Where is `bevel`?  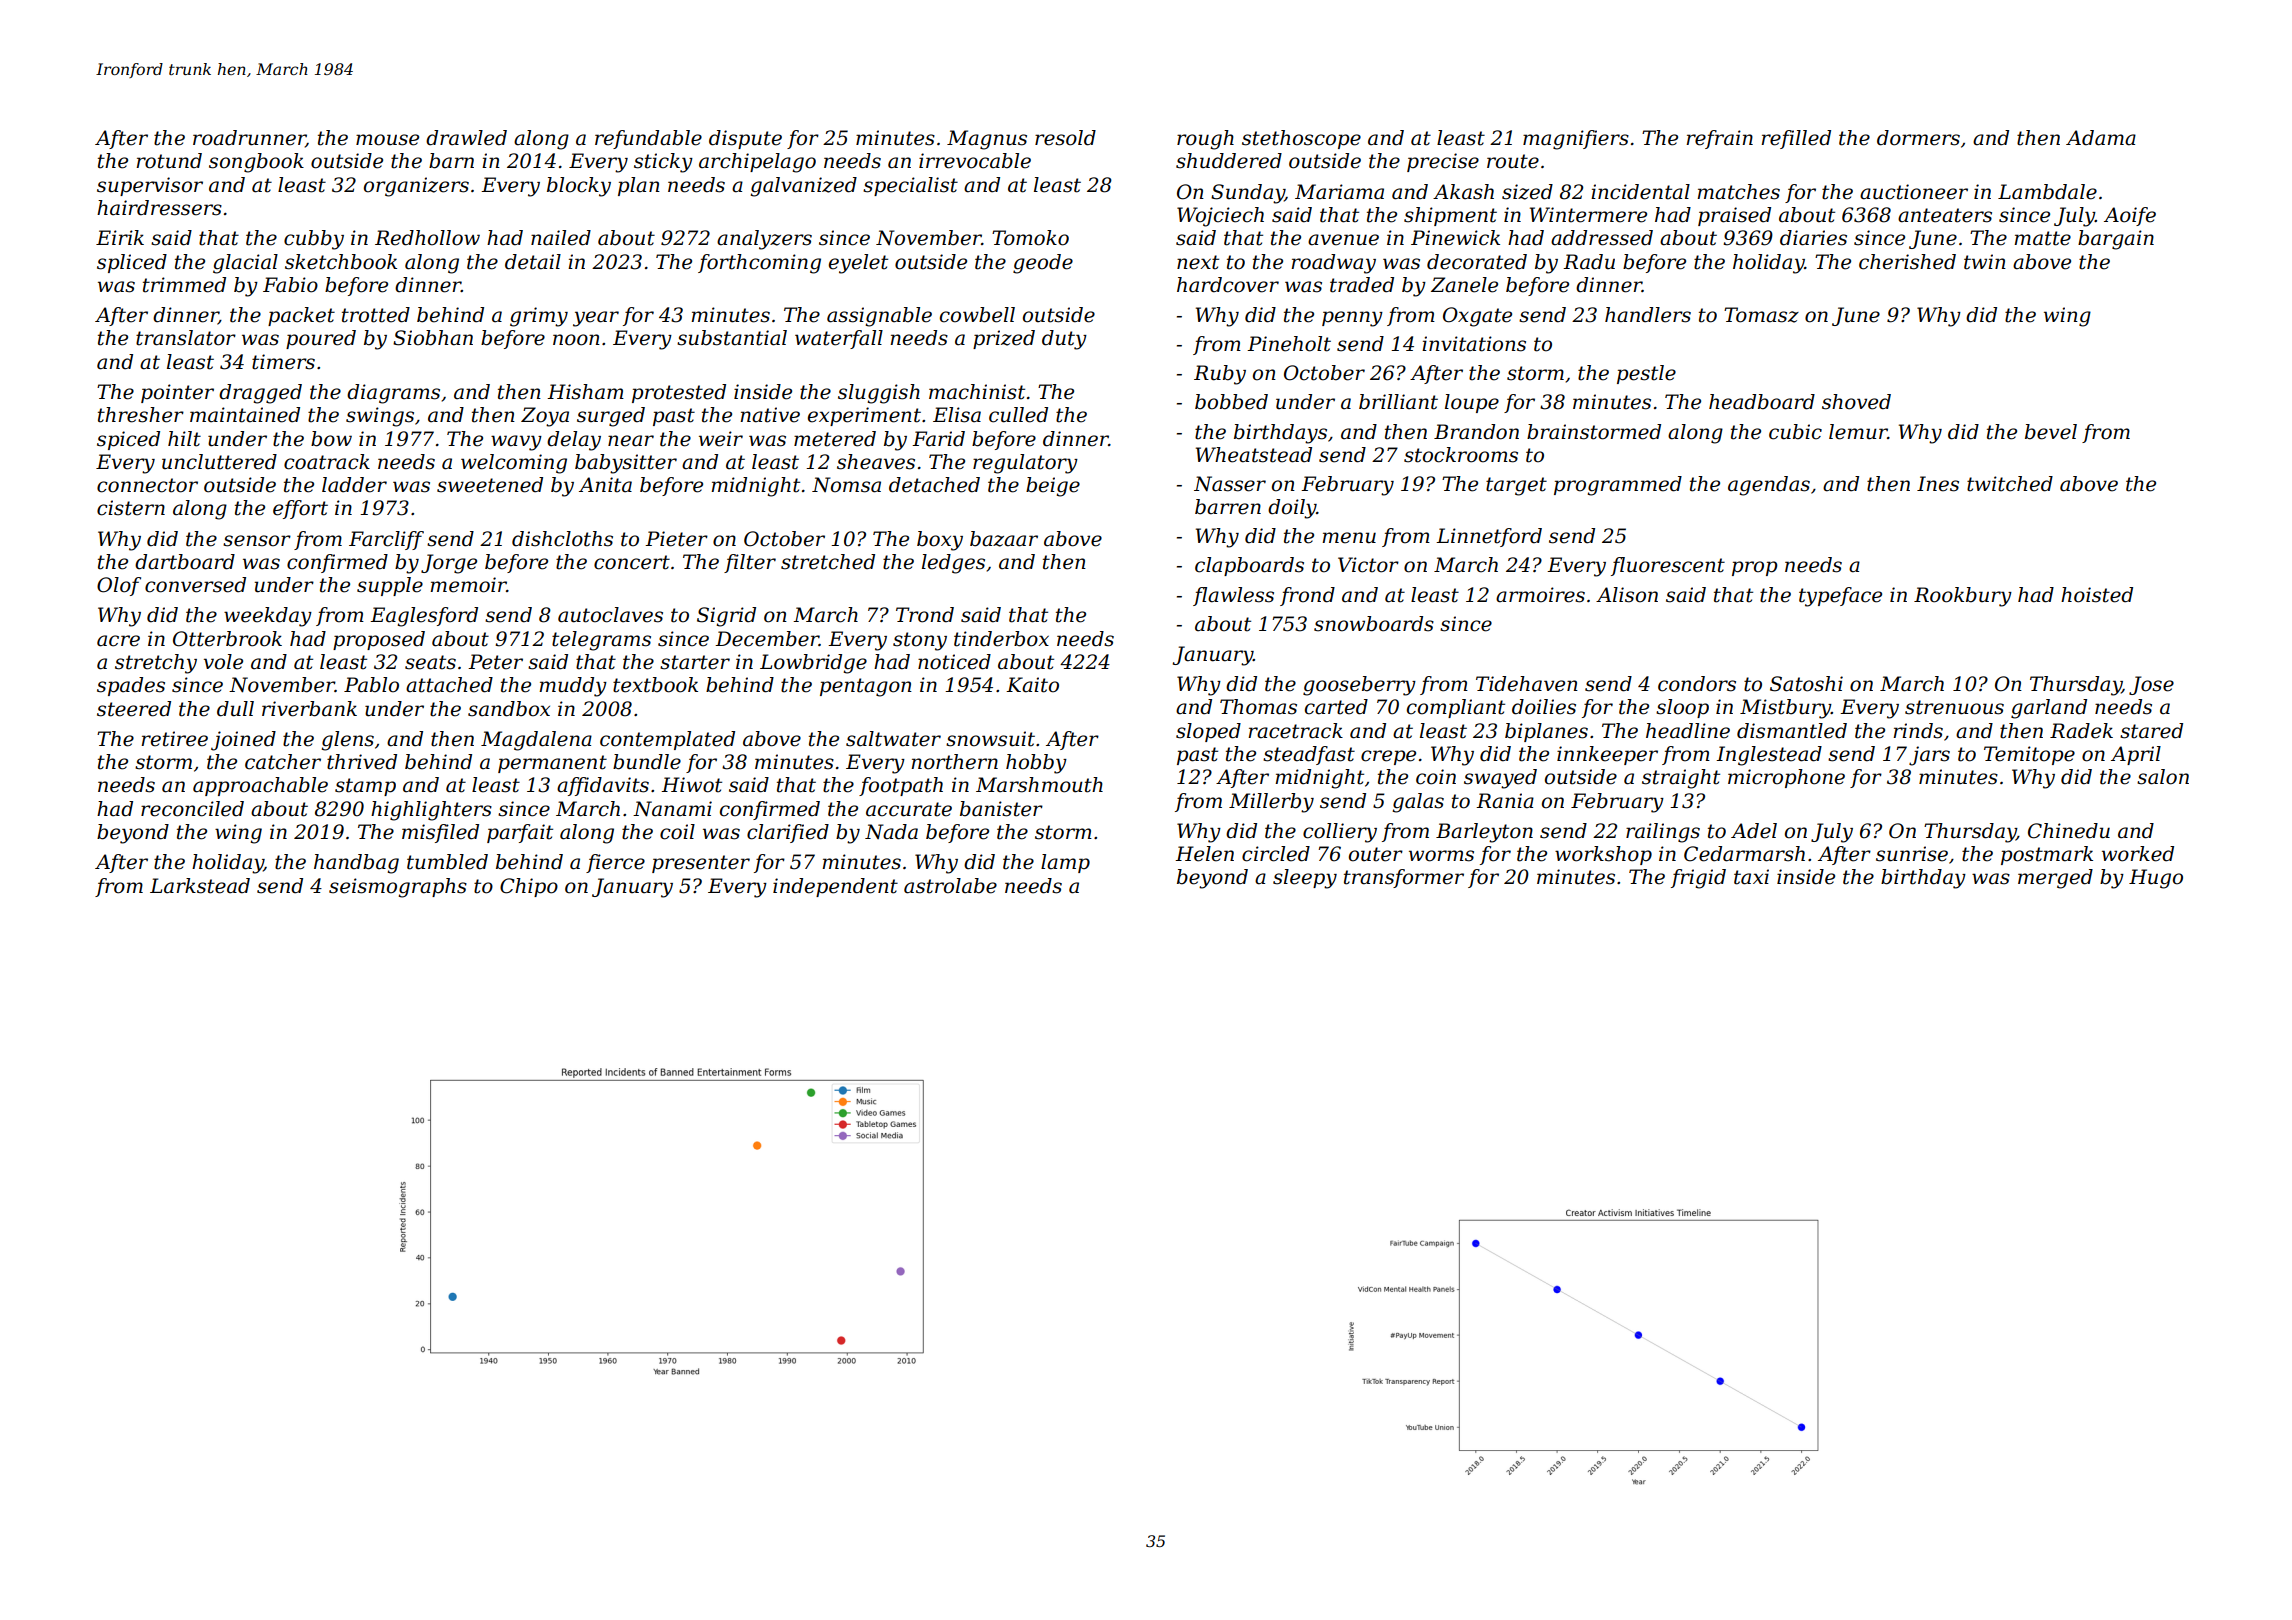
bevel is located at coordinates (2051, 432).
